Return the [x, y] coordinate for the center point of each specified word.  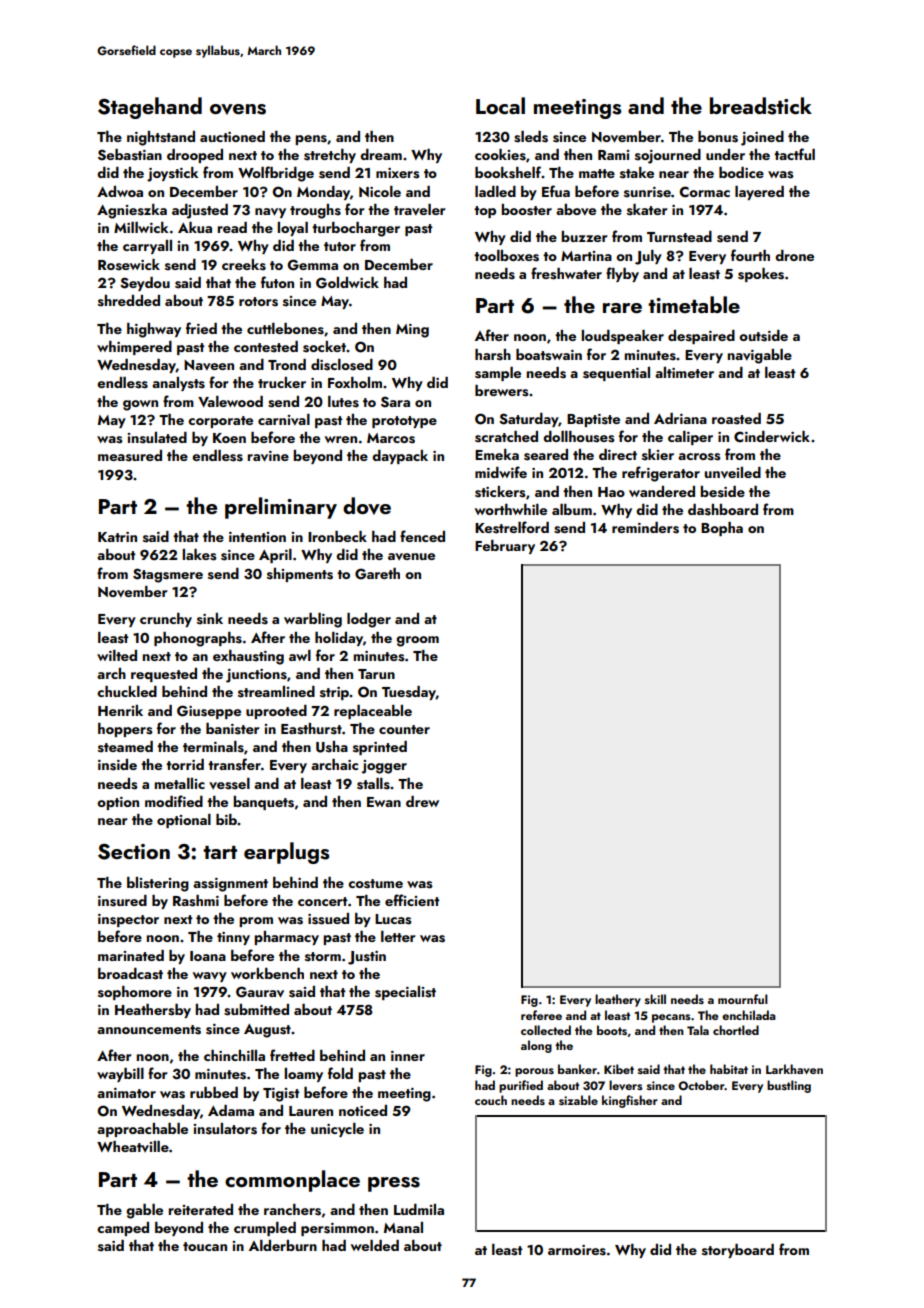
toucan [205, 1246]
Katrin [117, 537]
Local [500, 105]
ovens [238, 109]
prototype [404, 422]
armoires [577, 1250]
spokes [761, 275]
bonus [718, 137]
